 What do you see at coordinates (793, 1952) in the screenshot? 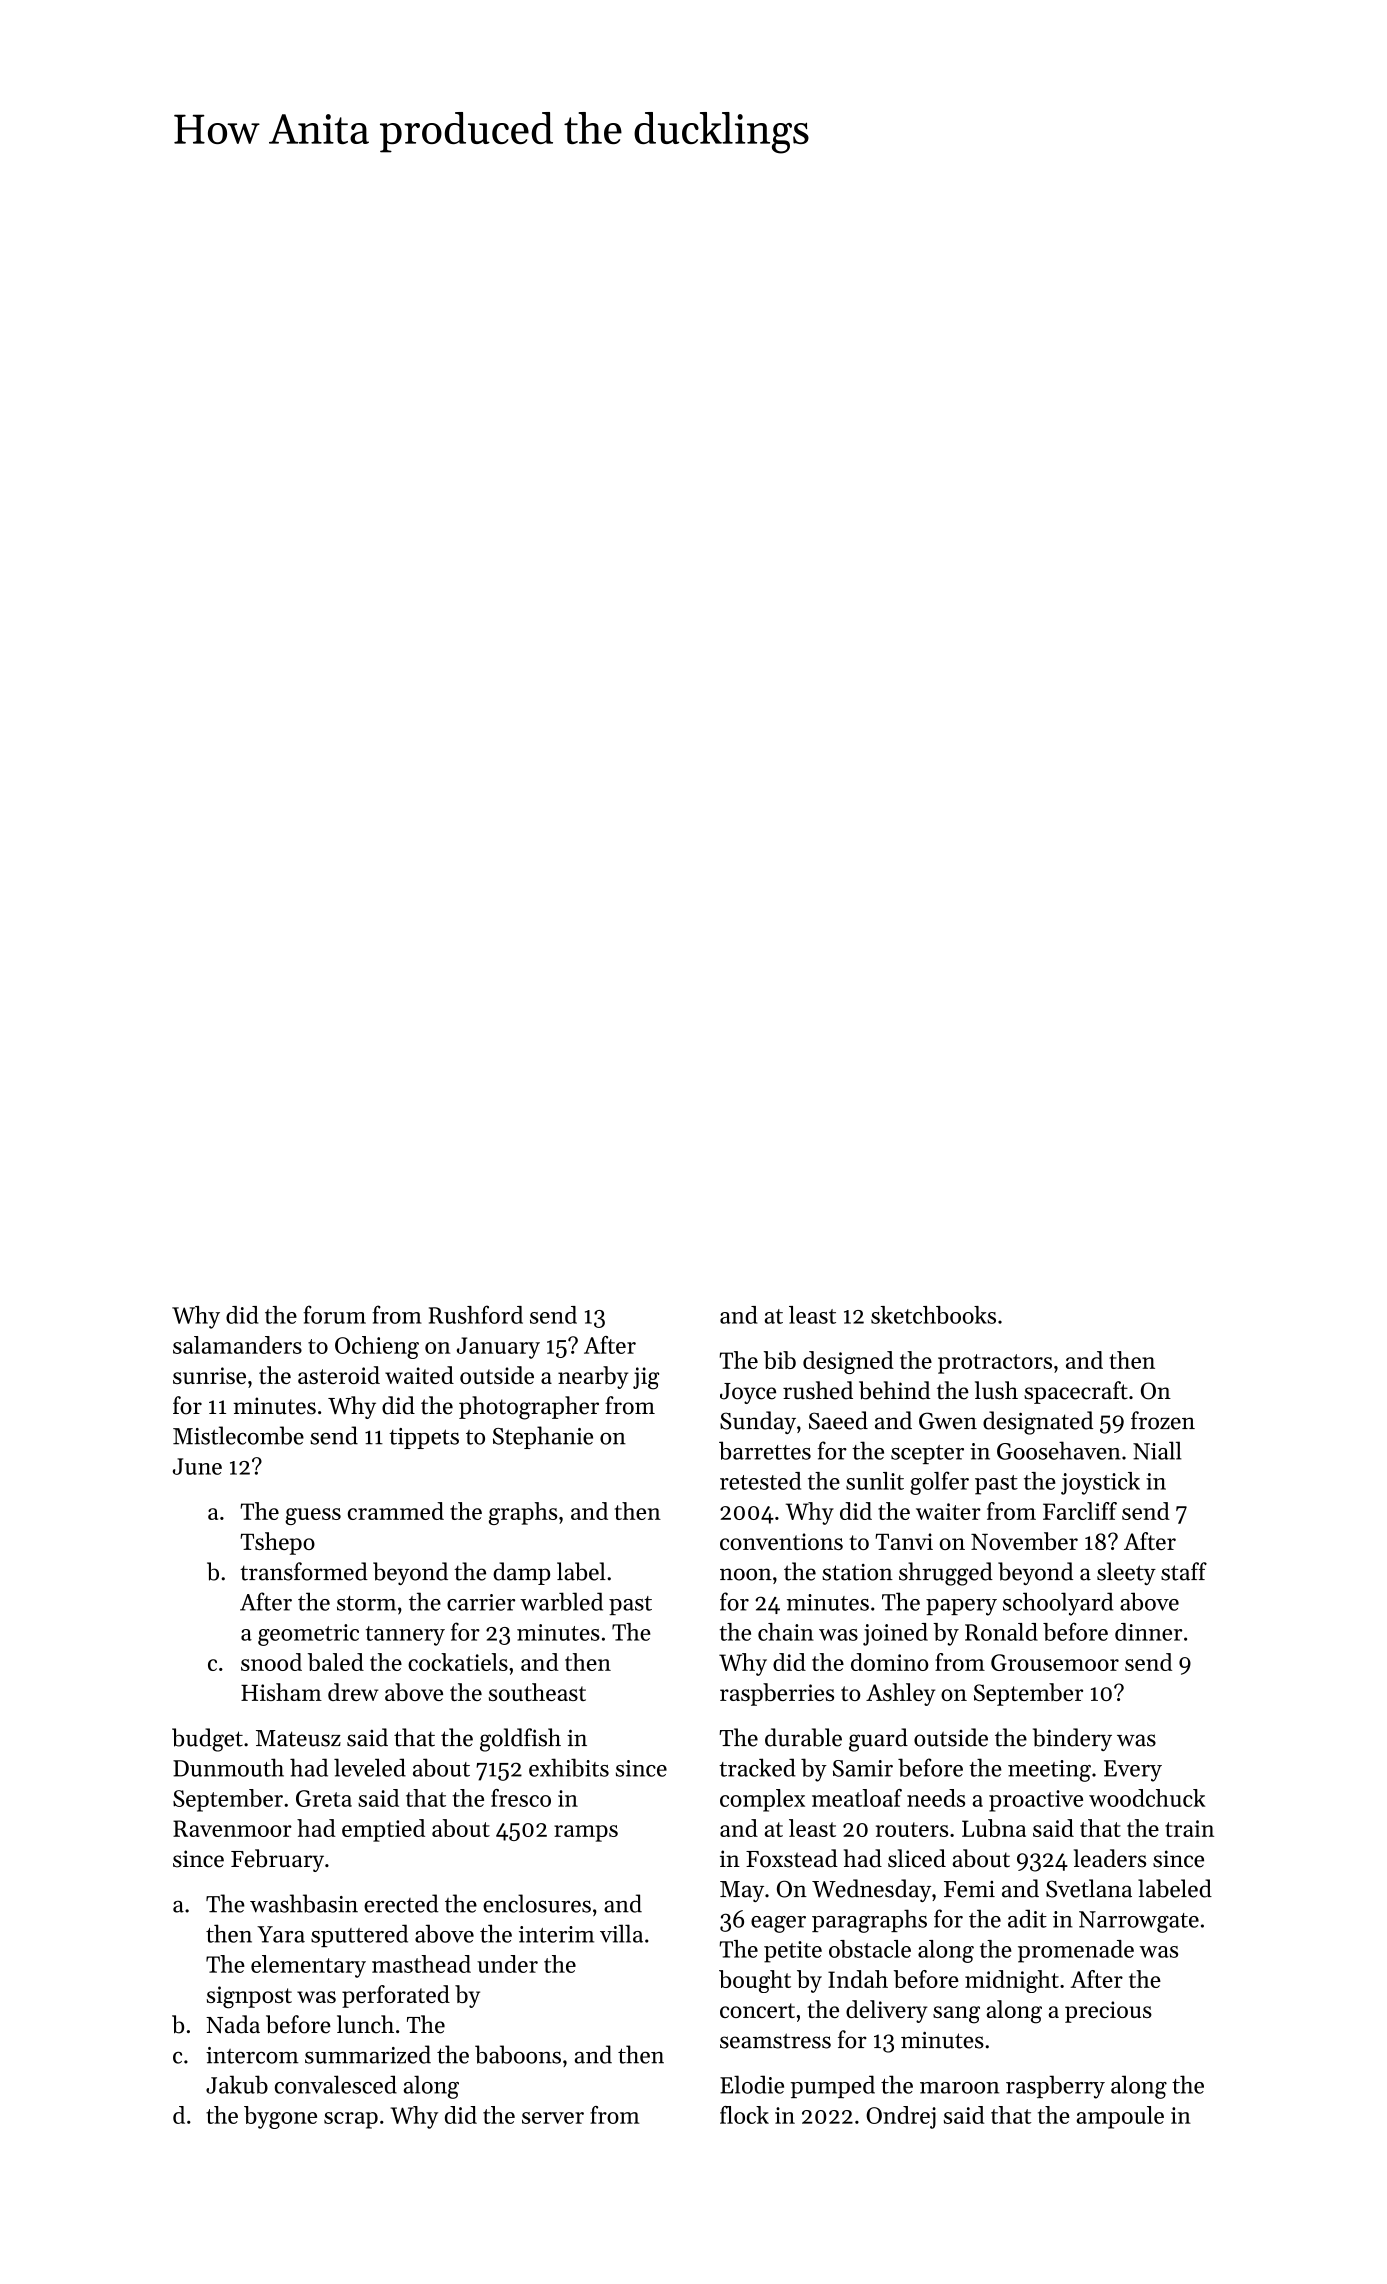
I see `petite` at bounding box center [793, 1952].
